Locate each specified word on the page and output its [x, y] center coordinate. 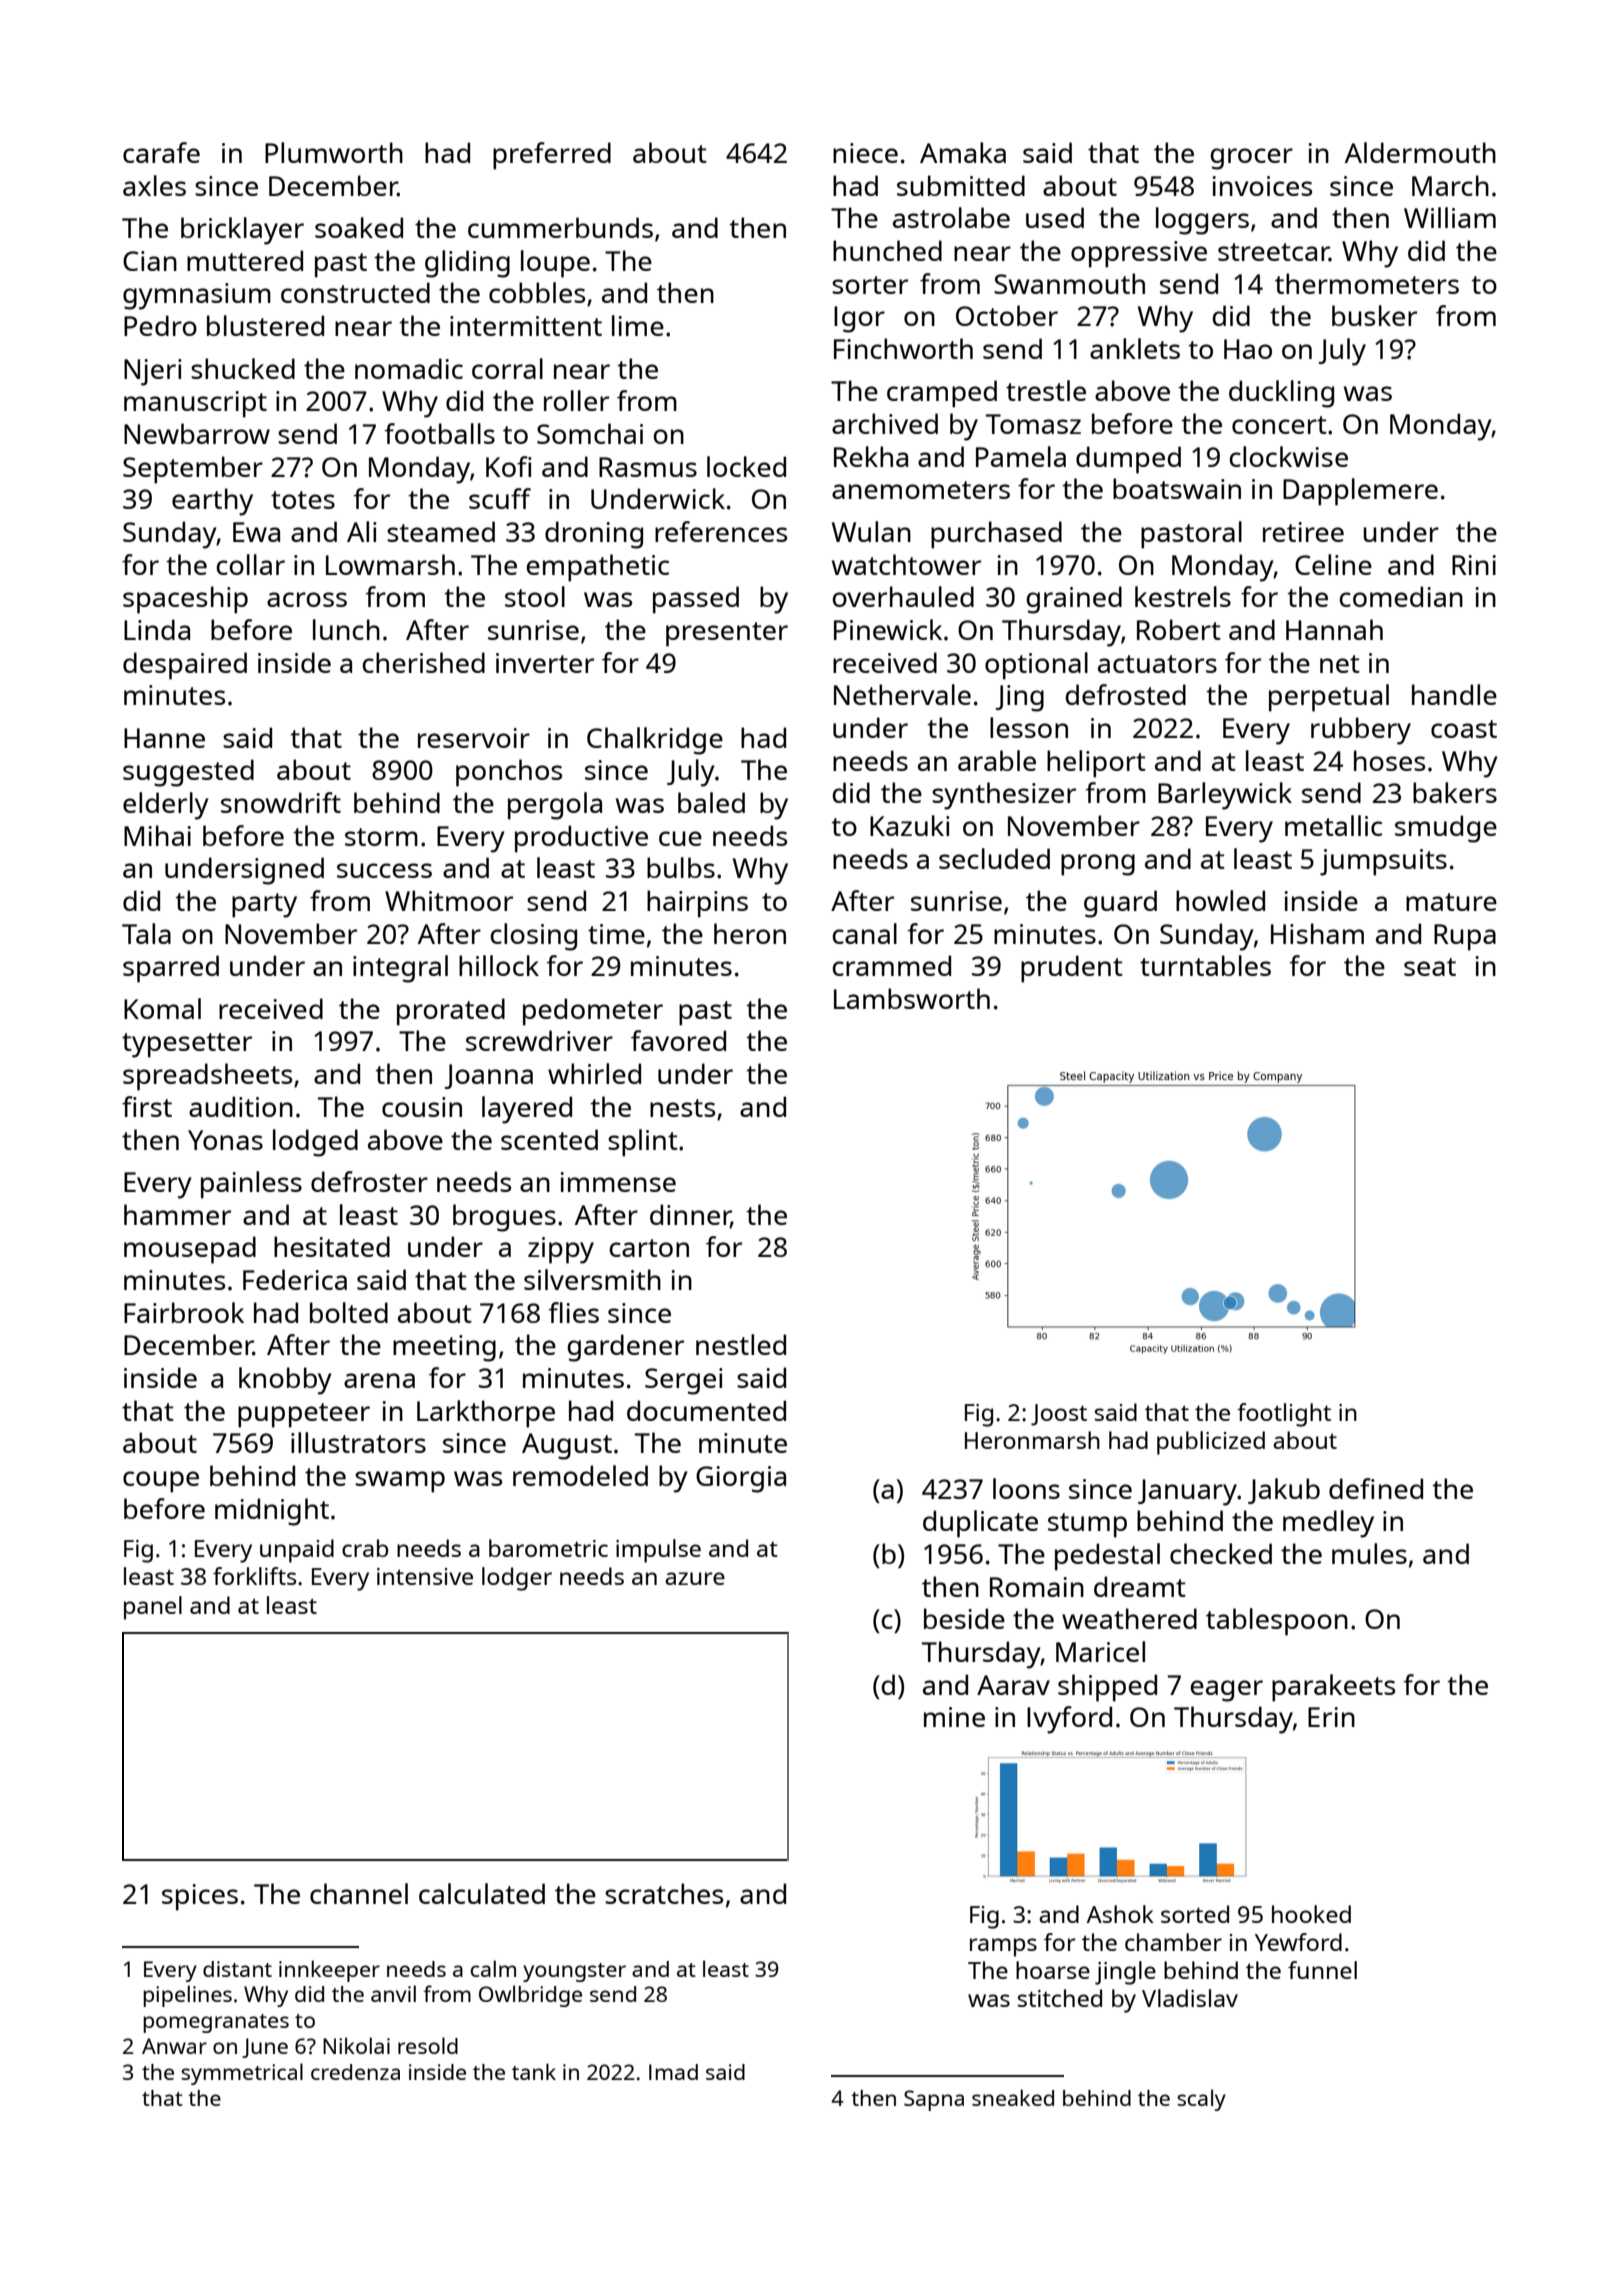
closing [533, 937]
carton [649, 1248]
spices [200, 1897]
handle [1454, 694]
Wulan [871, 531]
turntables [1205, 965]
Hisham [1317, 933]
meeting [444, 1348]
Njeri [153, 372]
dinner [690, 1215]
